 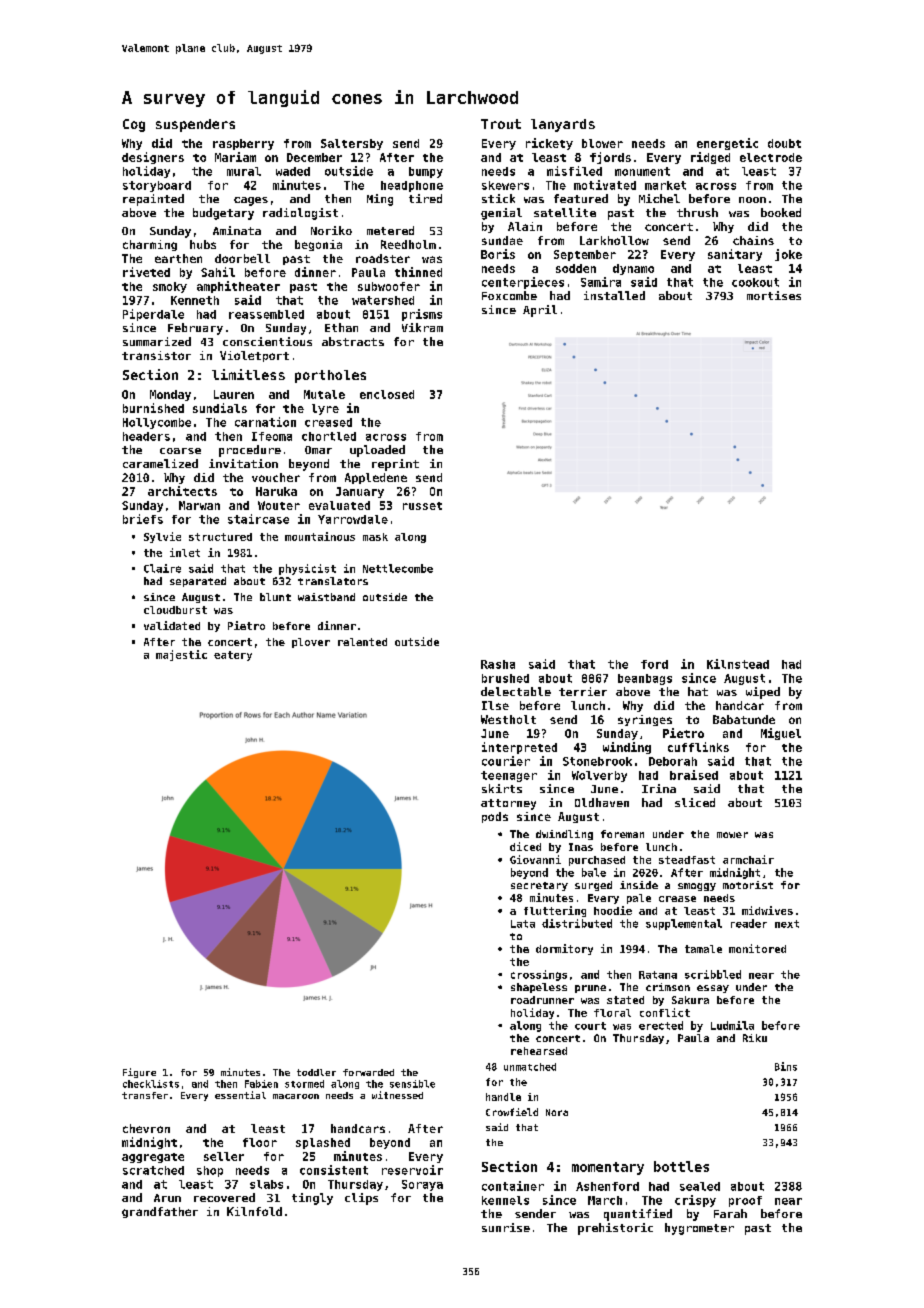 What do you see at coordinates (181, 655) in the page?
I see `majestic` at bounding box center [181, 655].
